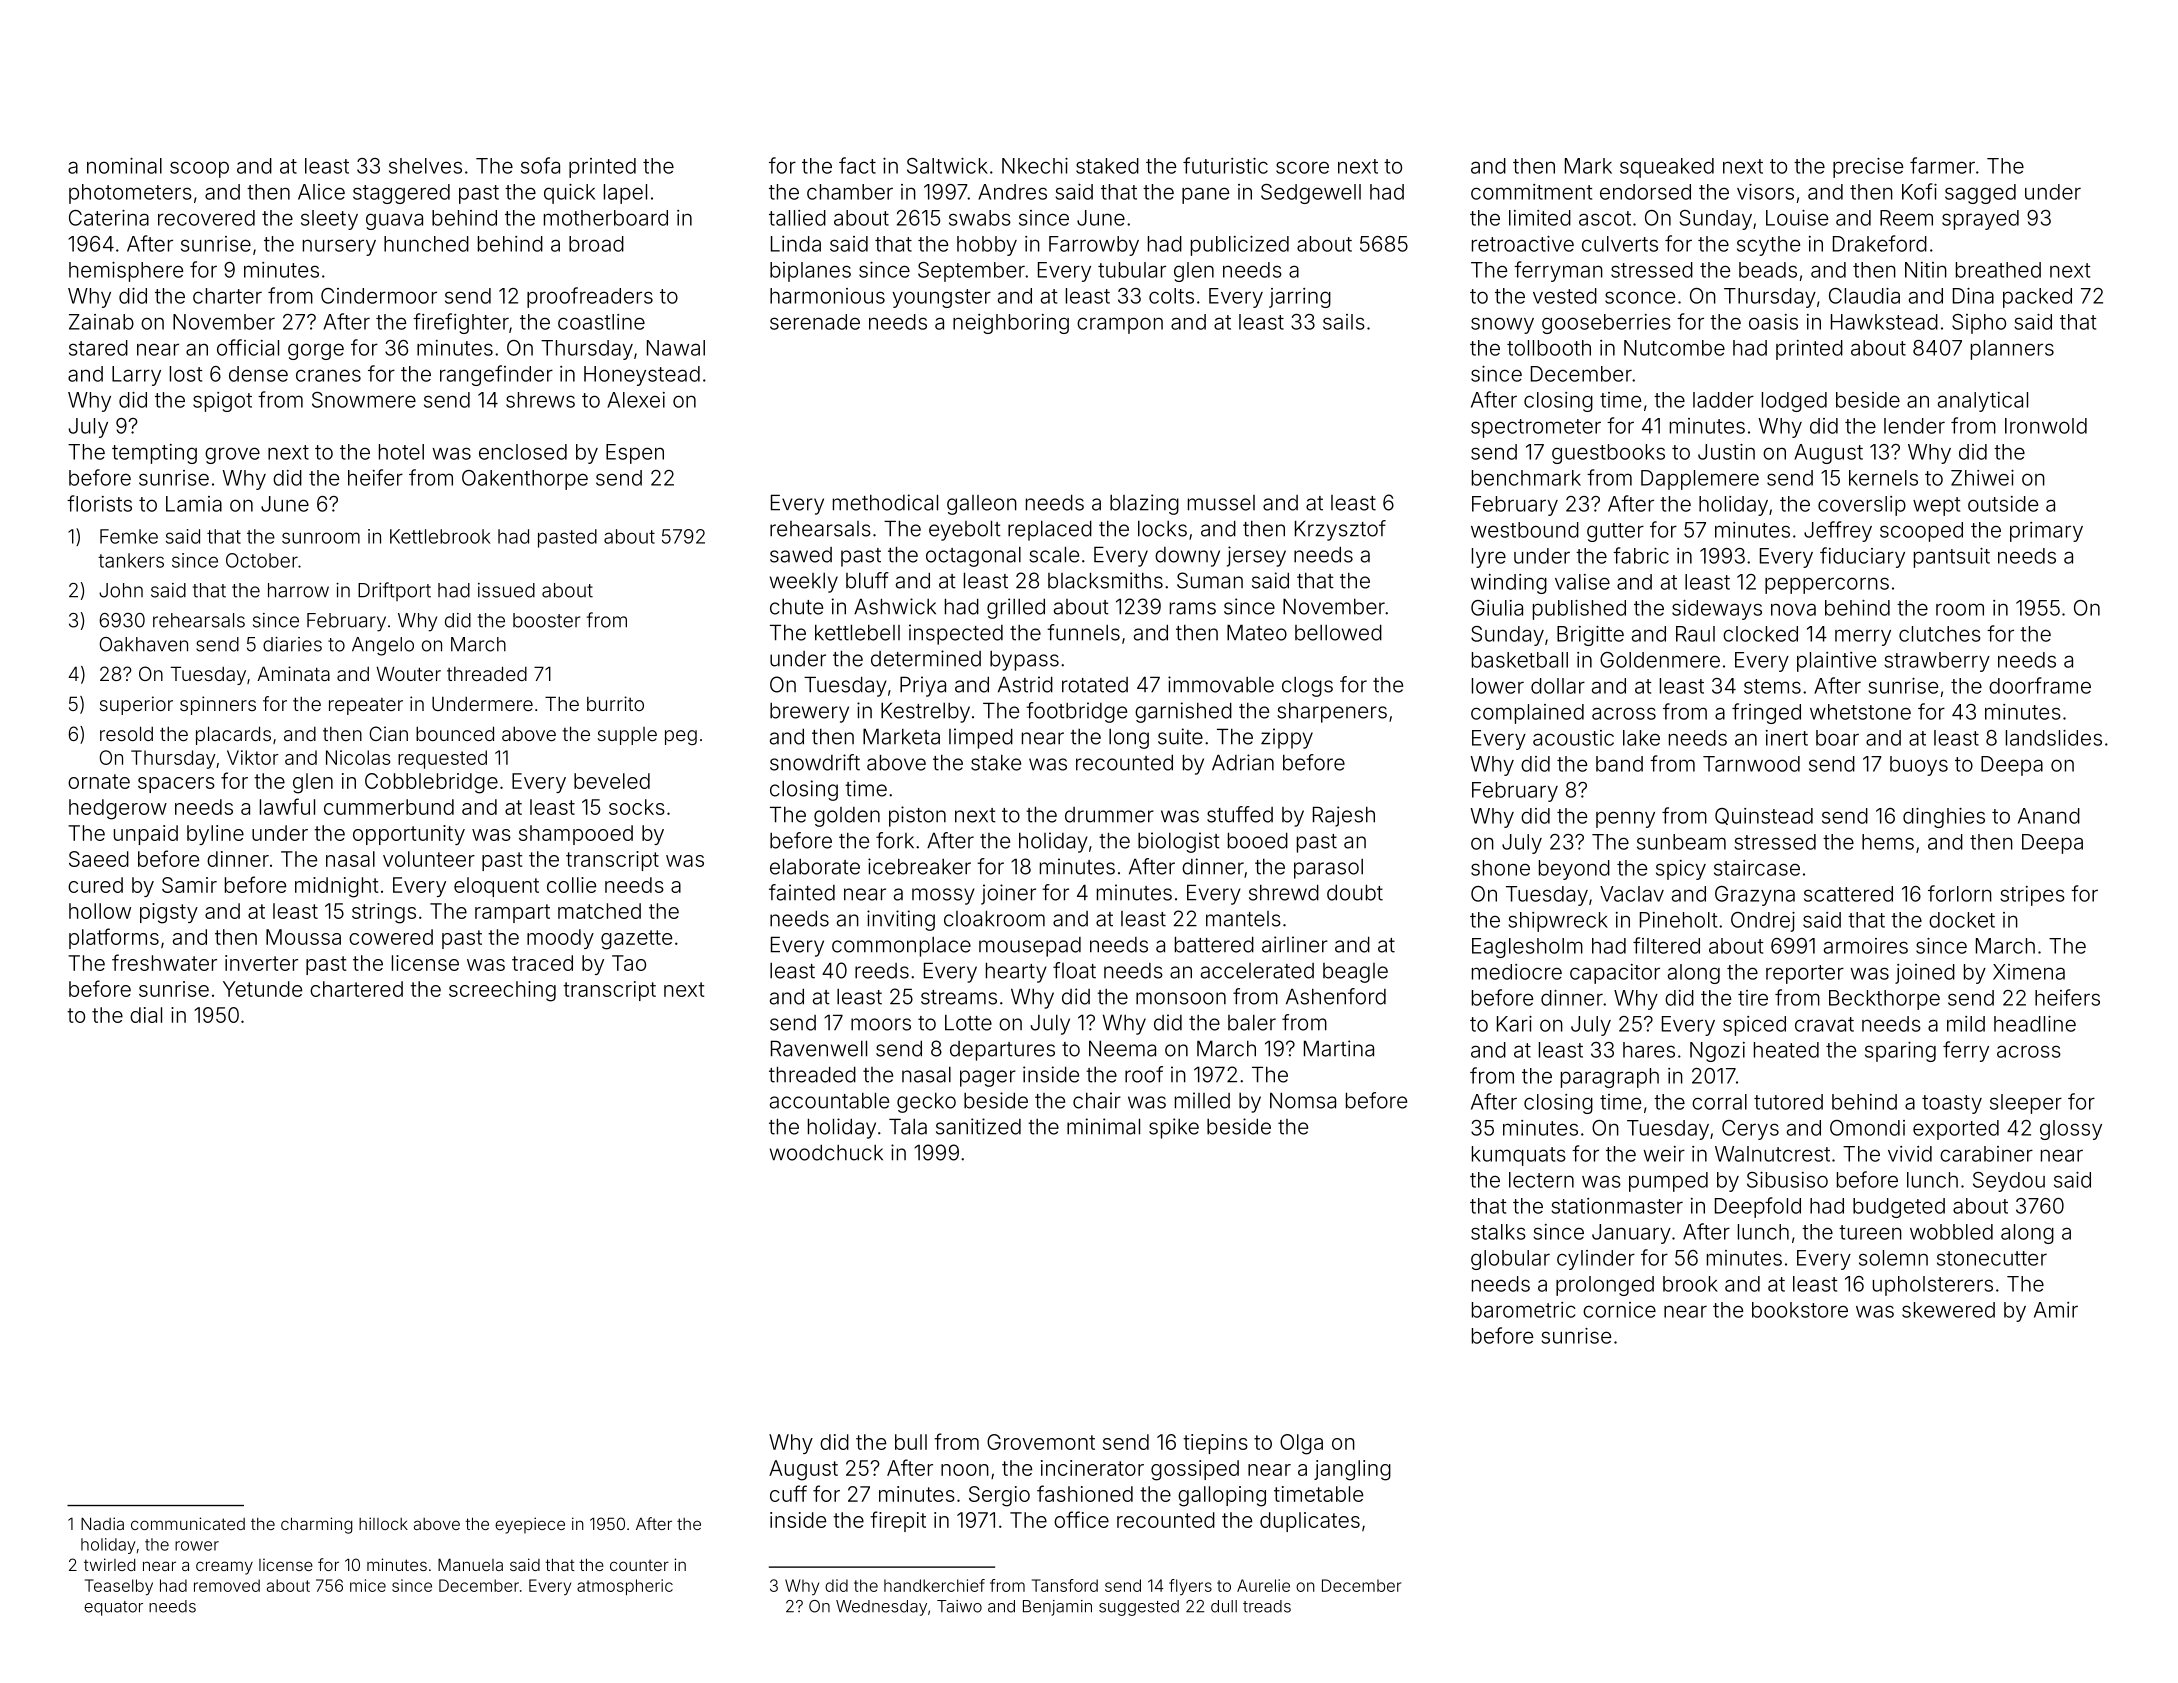 This image has height=1683, width=2178. What do you see at coordinates (1181, 998) in the image?
I see `monsoon` at bounding box center [1181, 998].
